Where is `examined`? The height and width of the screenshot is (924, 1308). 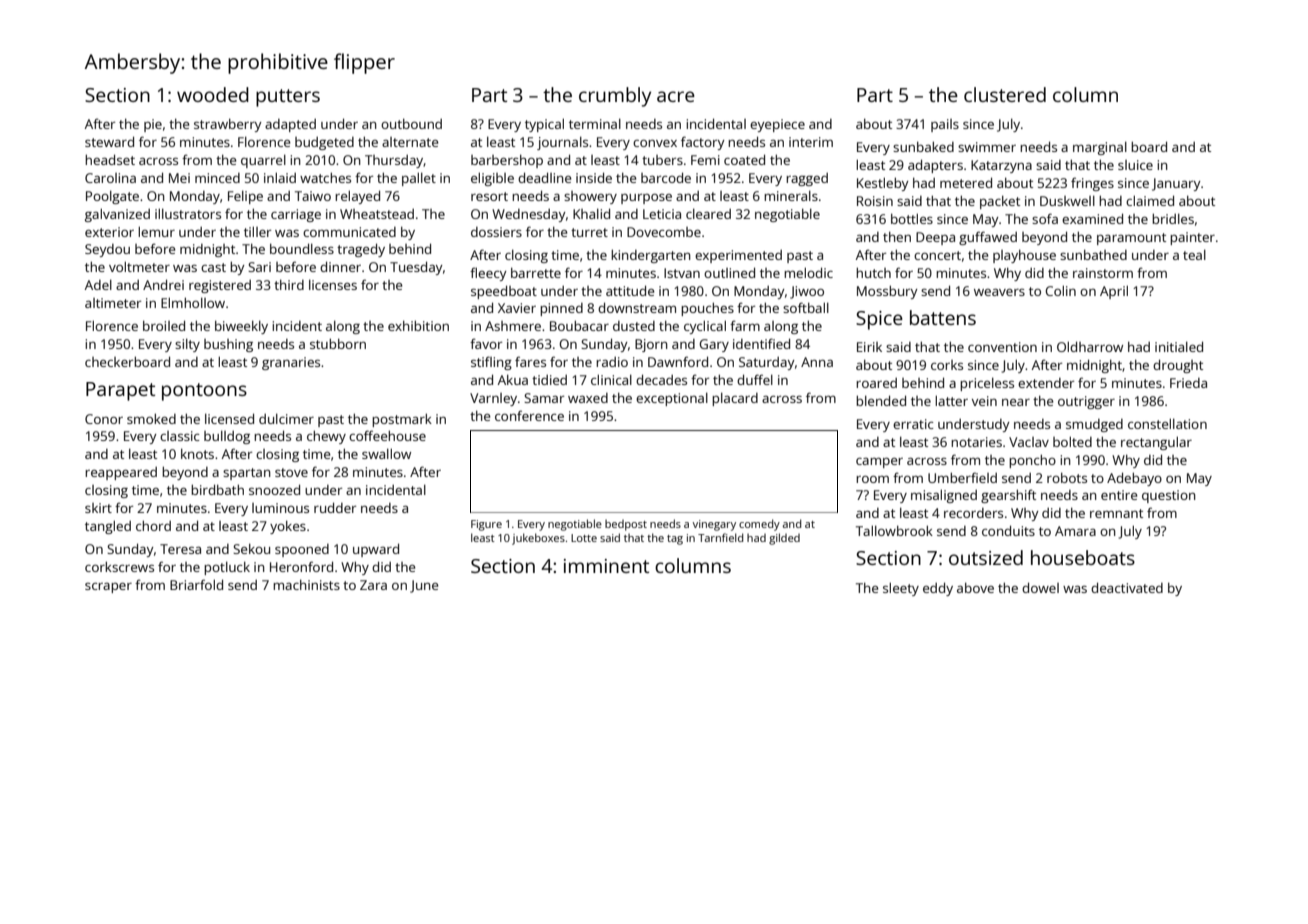 examined is located at coordinates (1092, 218).
